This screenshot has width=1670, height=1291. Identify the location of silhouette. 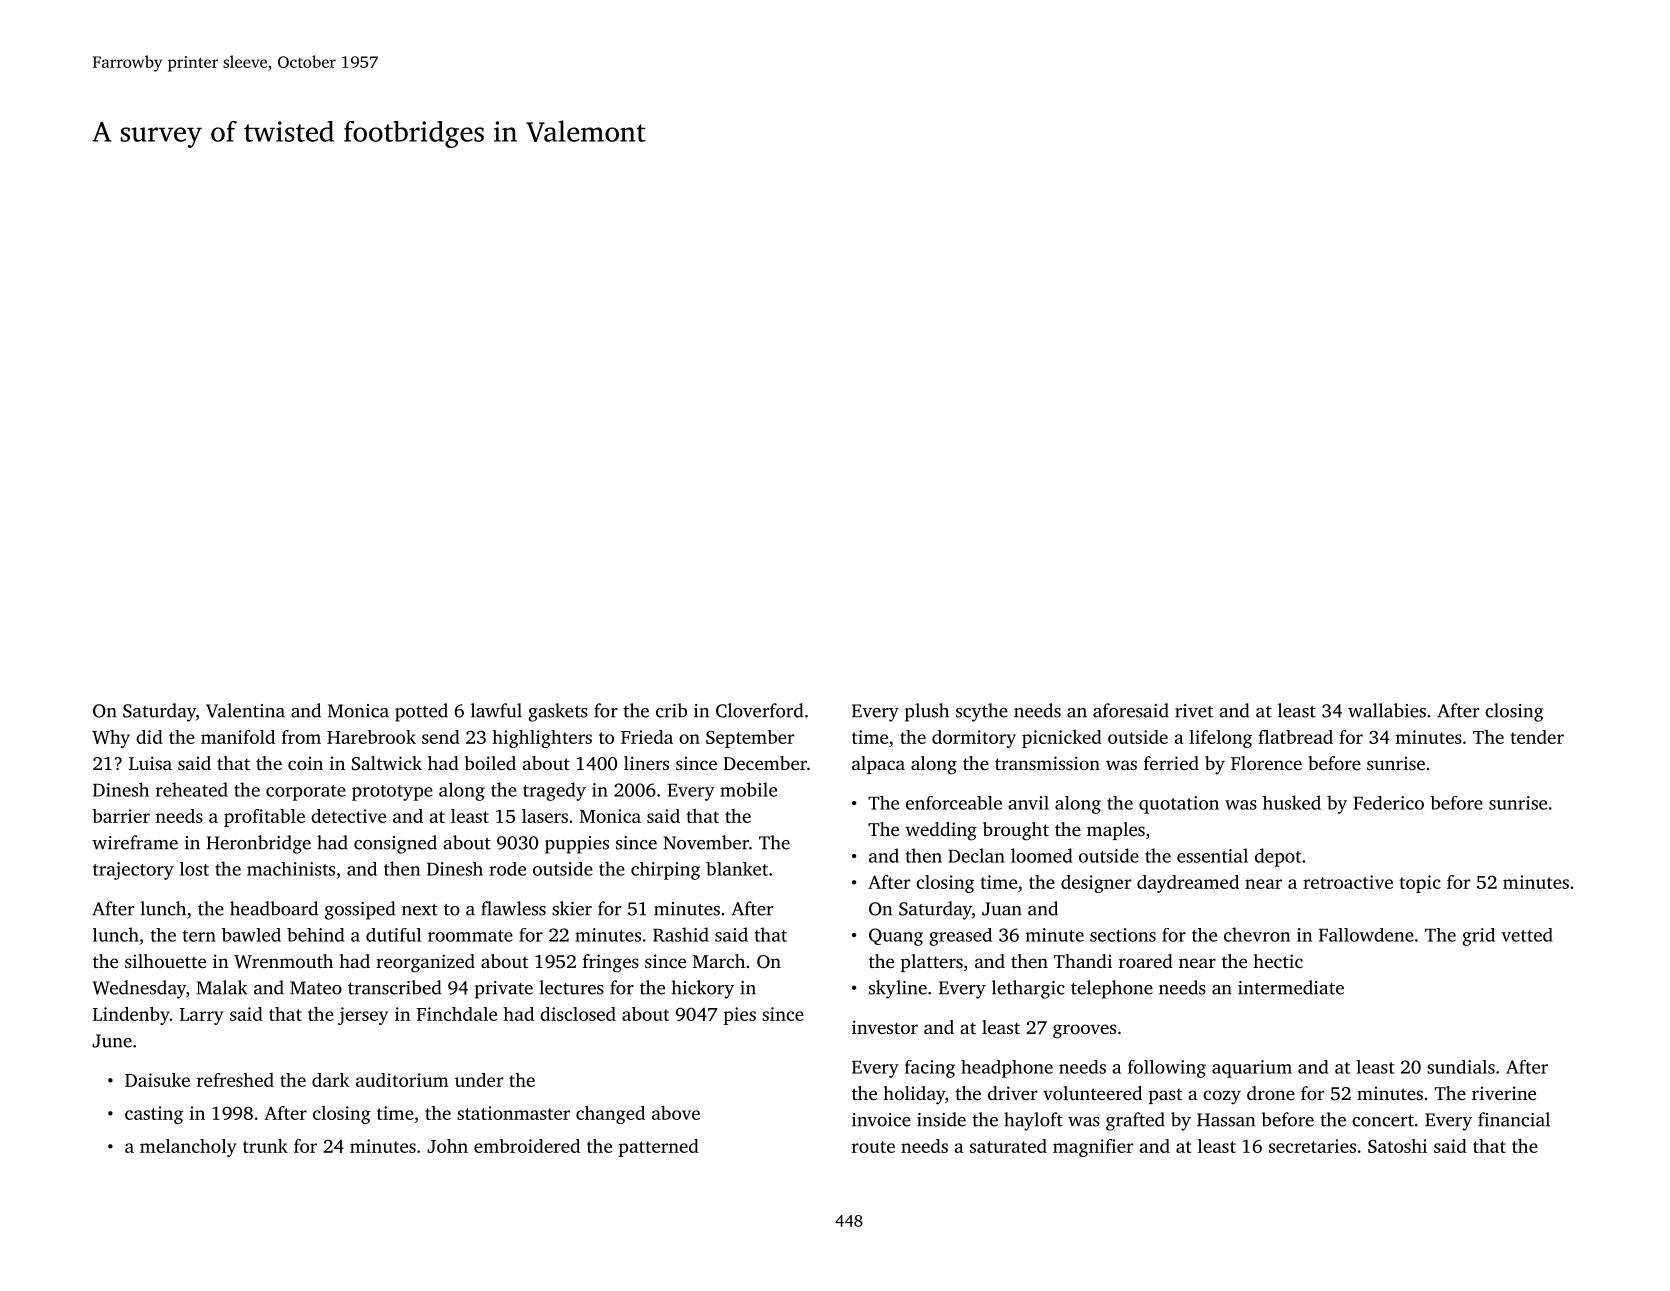
(165, 961).
